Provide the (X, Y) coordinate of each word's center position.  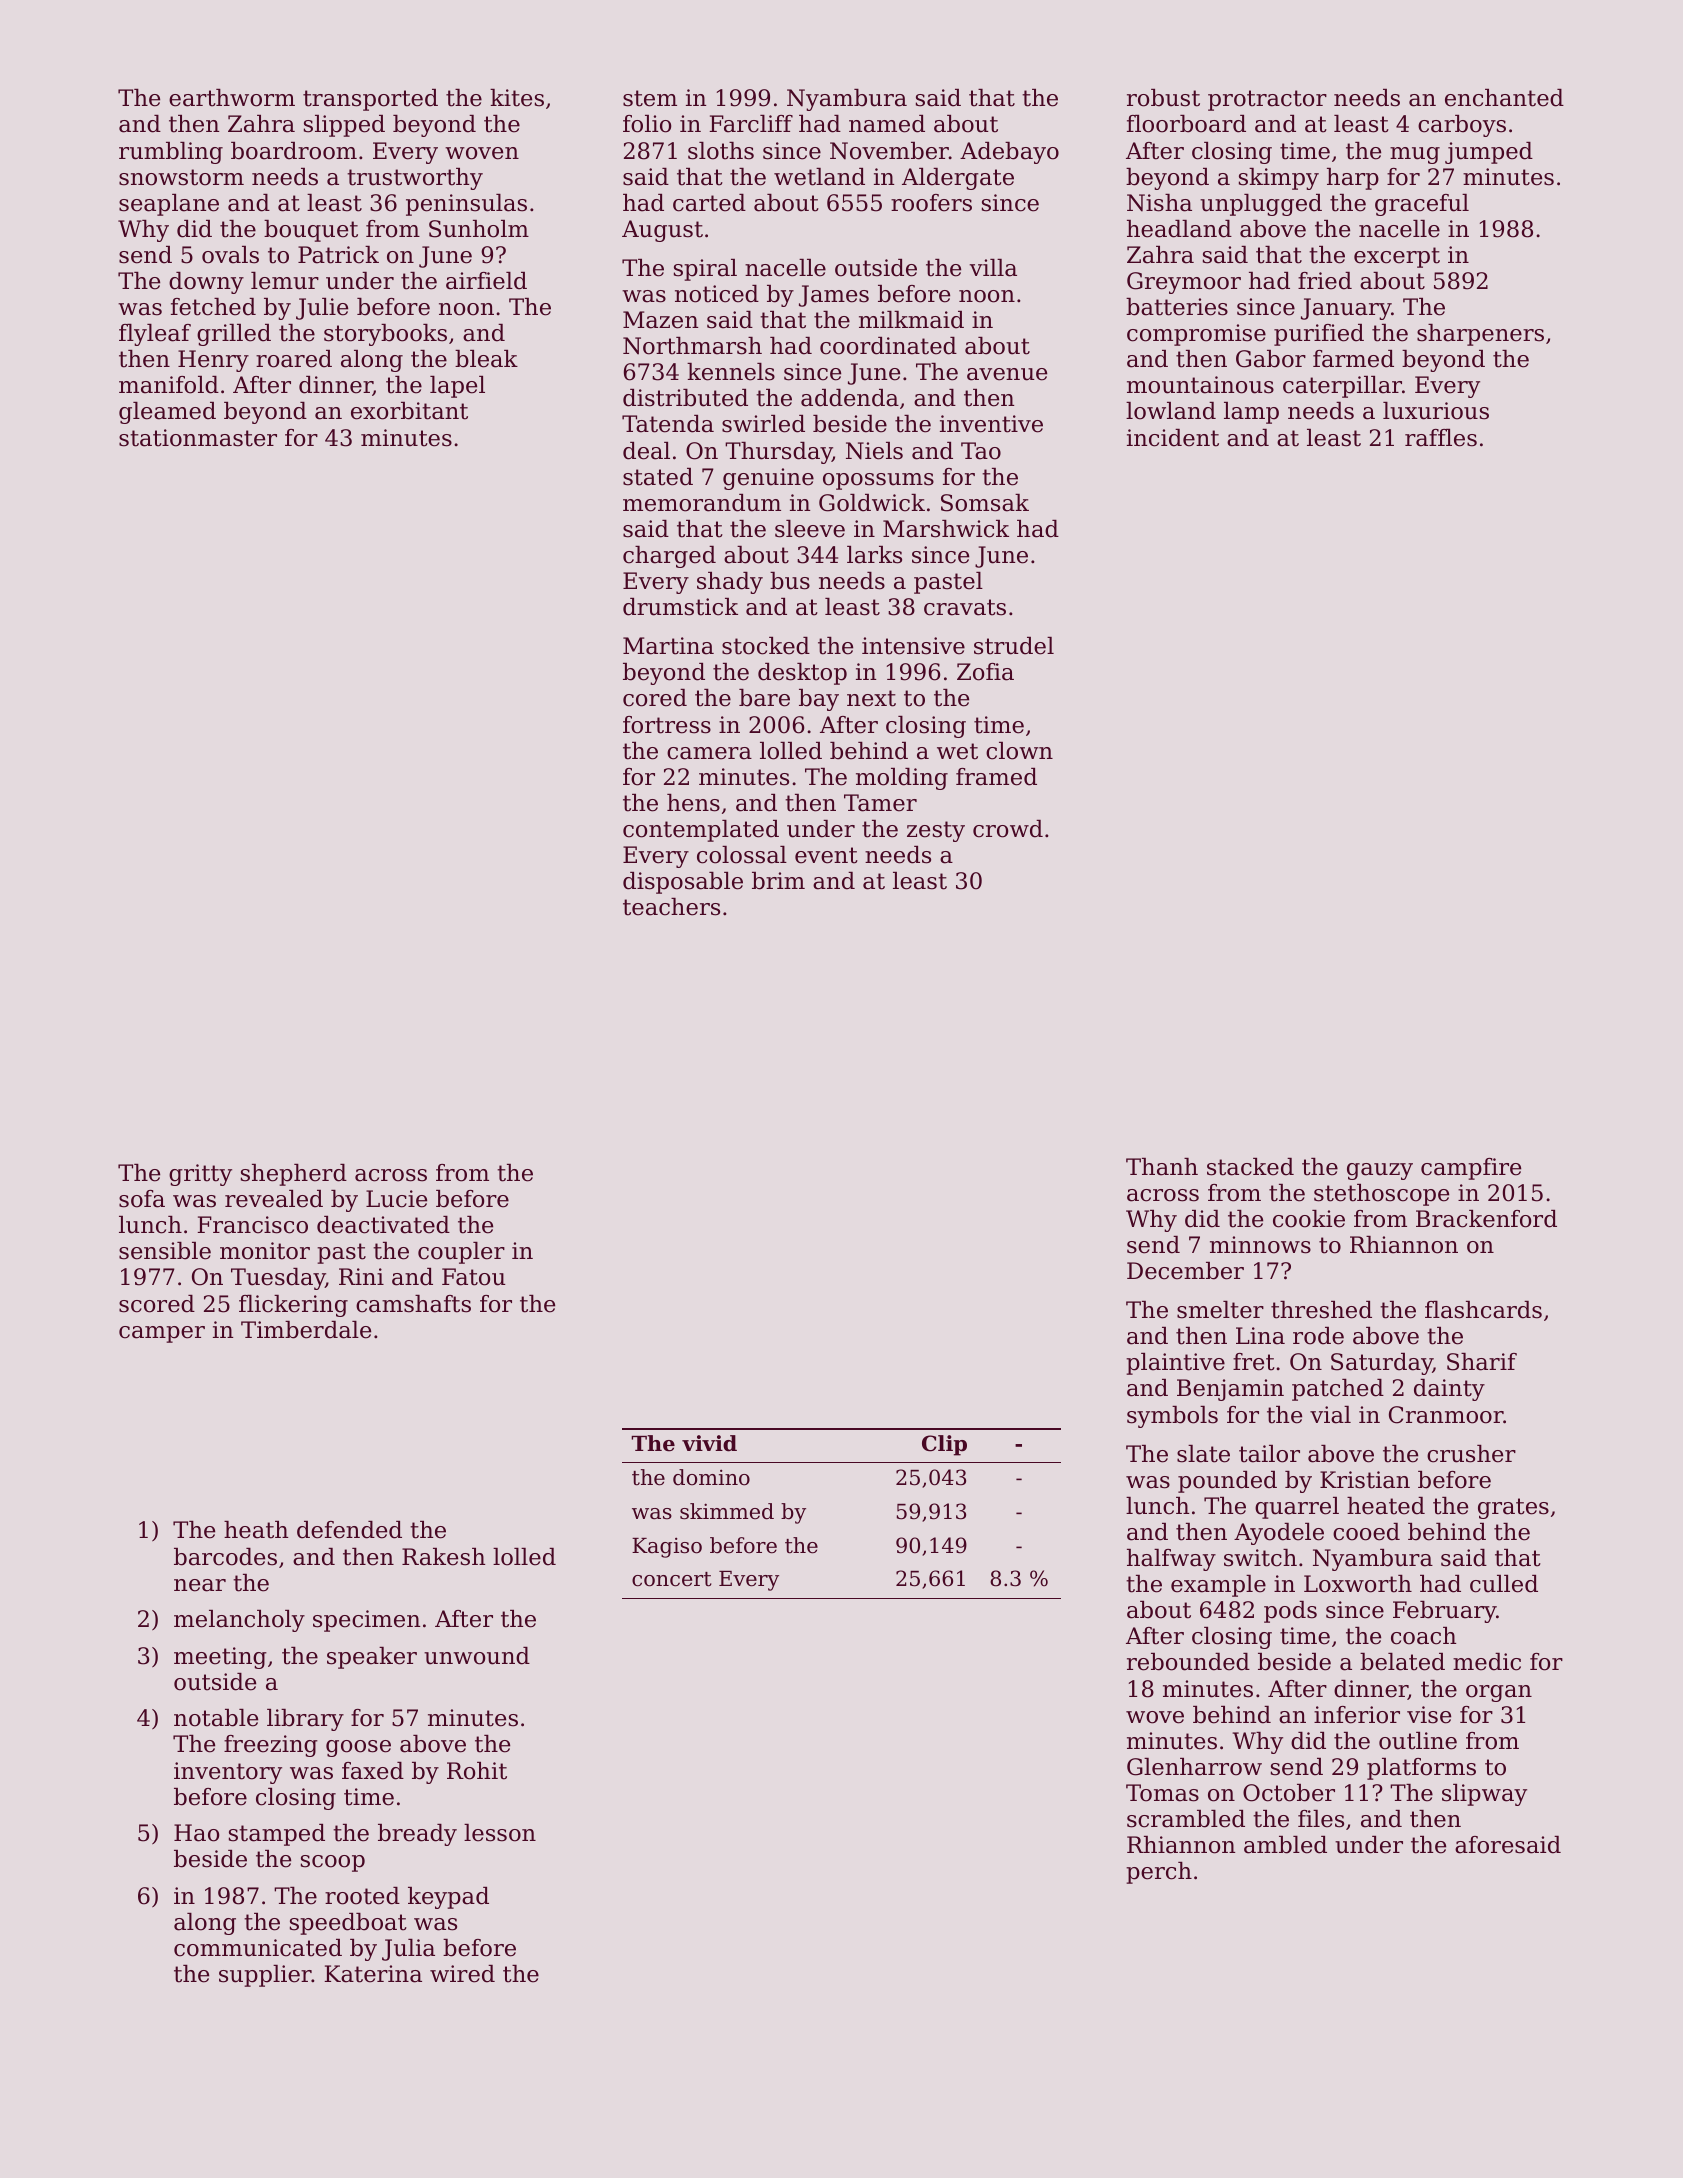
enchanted (1504, 98)
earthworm (232, 98)
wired (462, 1974)
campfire (1471, 1169)
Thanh (1162, 1167)
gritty (200, 1175)
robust (1163, 98)
